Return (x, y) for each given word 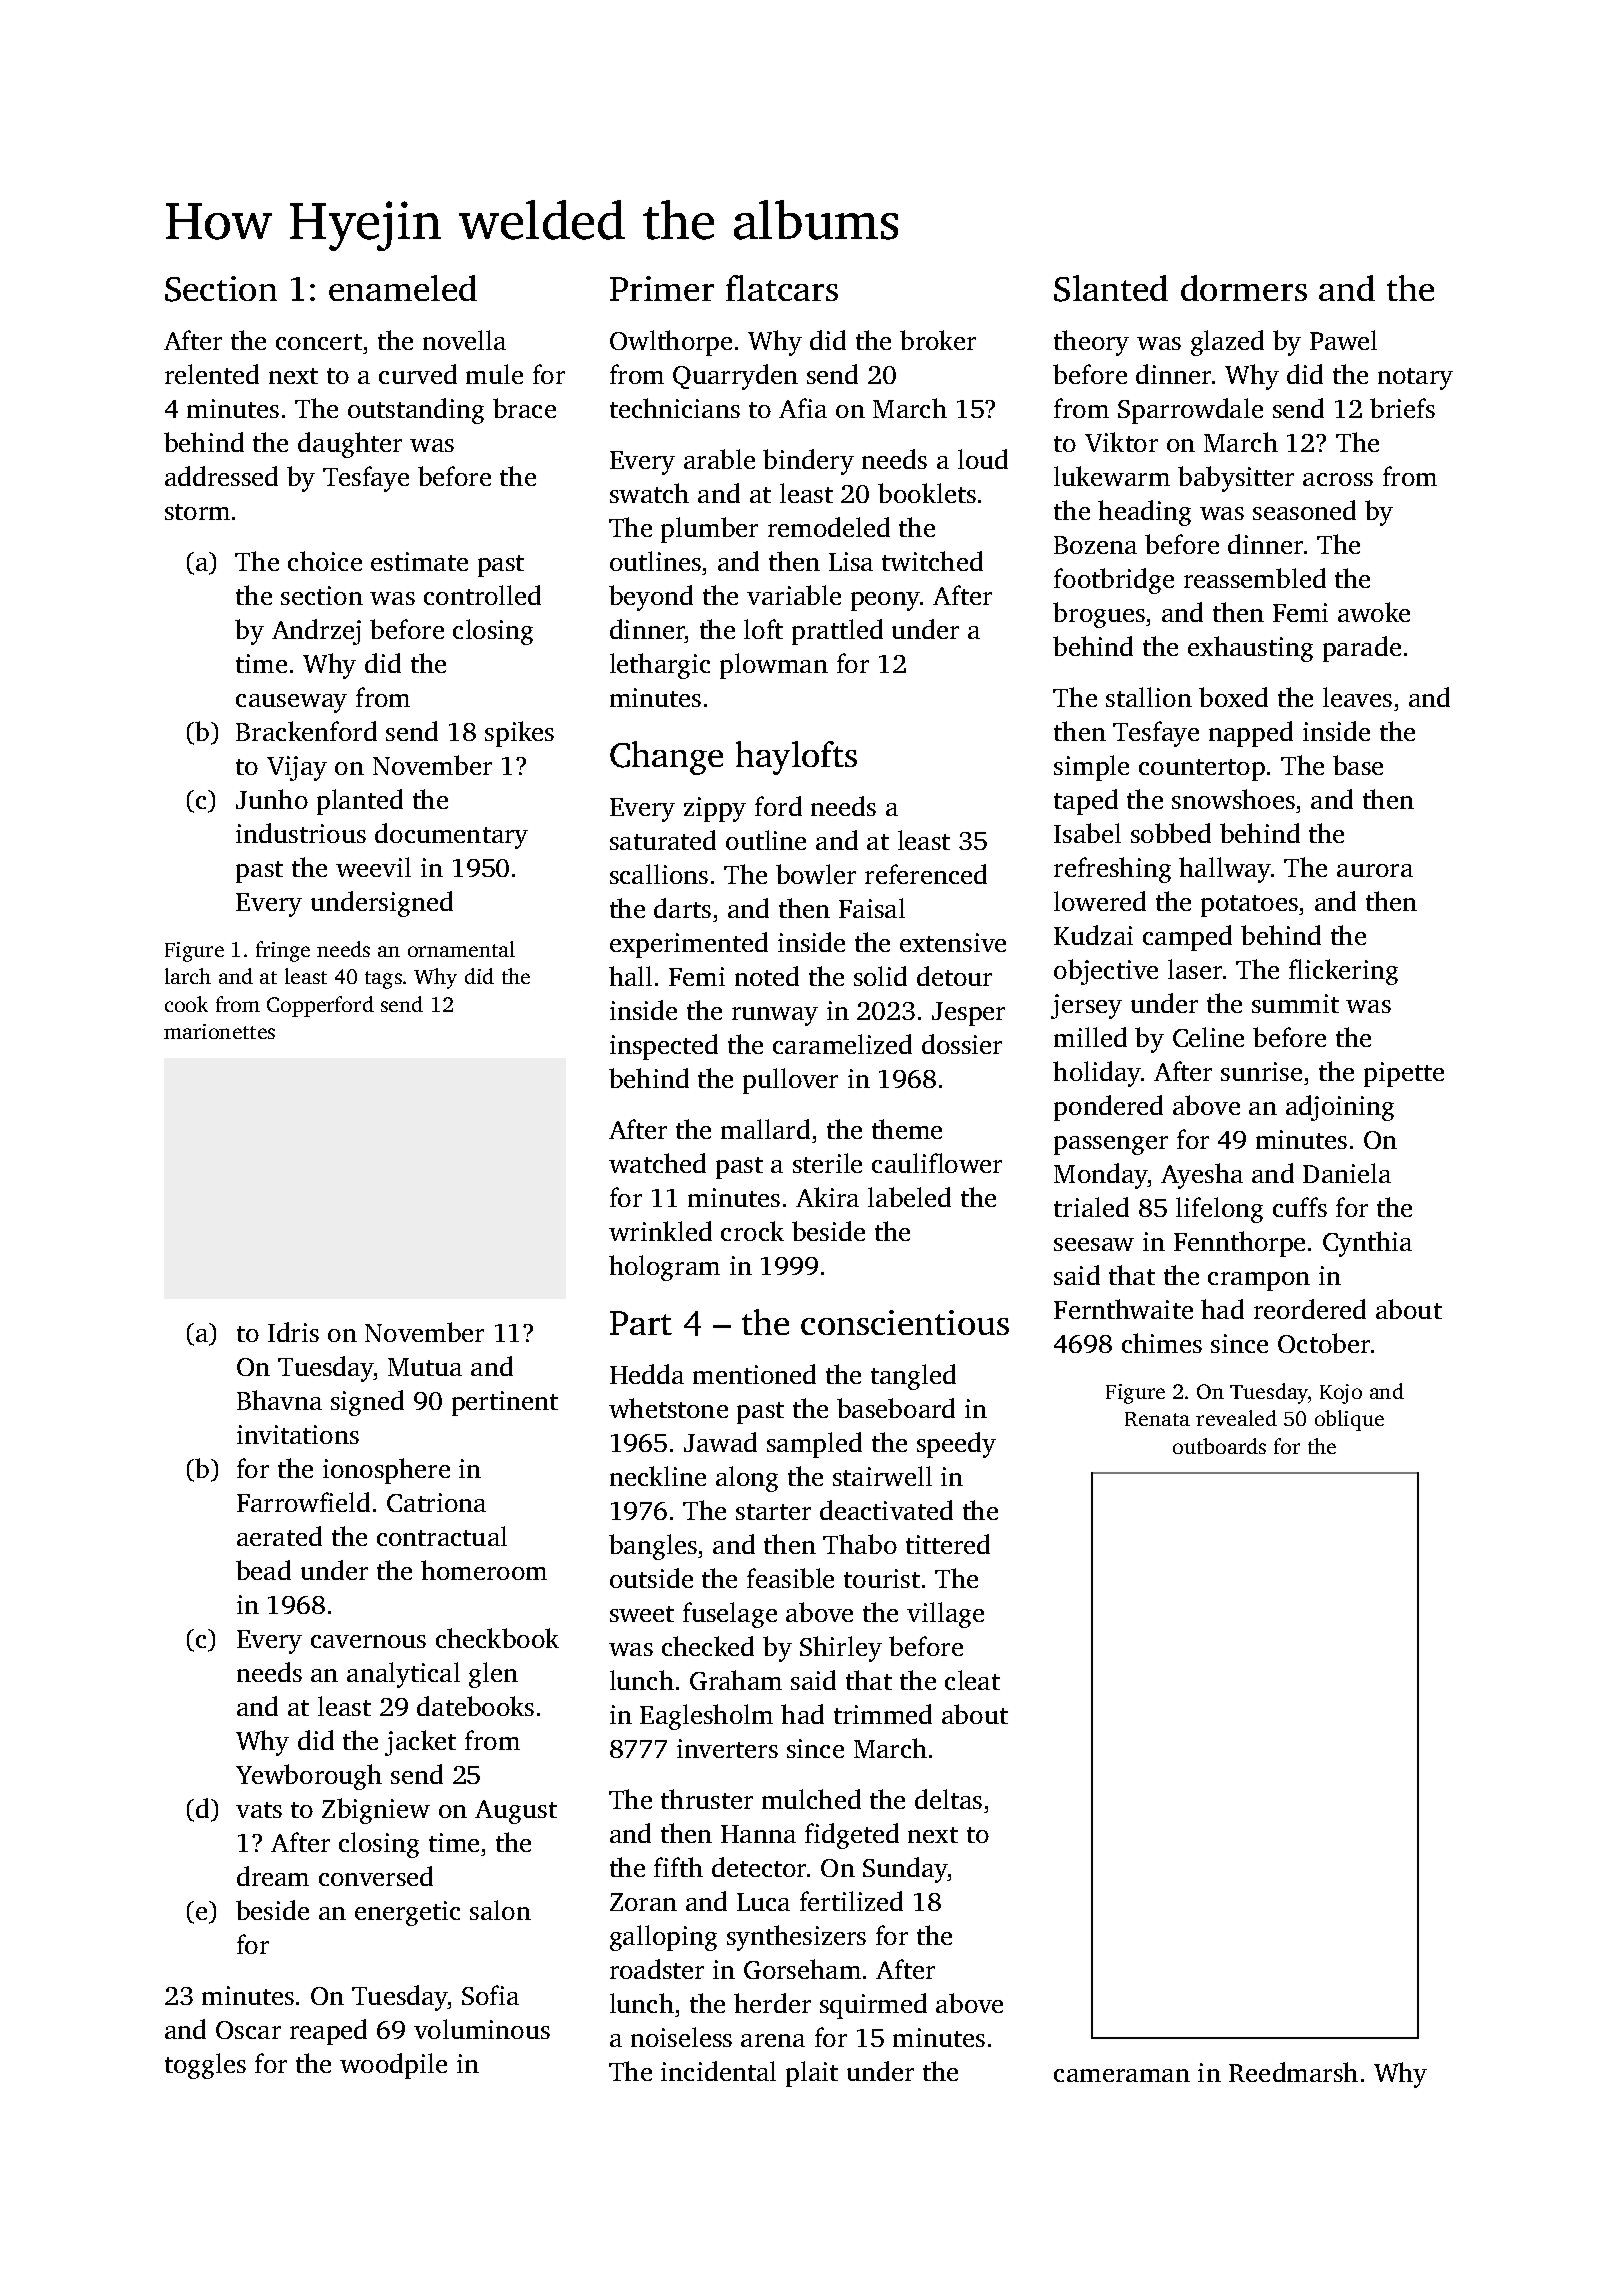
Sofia (490, 1995)
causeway (291, 703)
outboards (1219, 1446)
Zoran (643, 1902)
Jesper (968, 1014)
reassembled (1255, 578)
